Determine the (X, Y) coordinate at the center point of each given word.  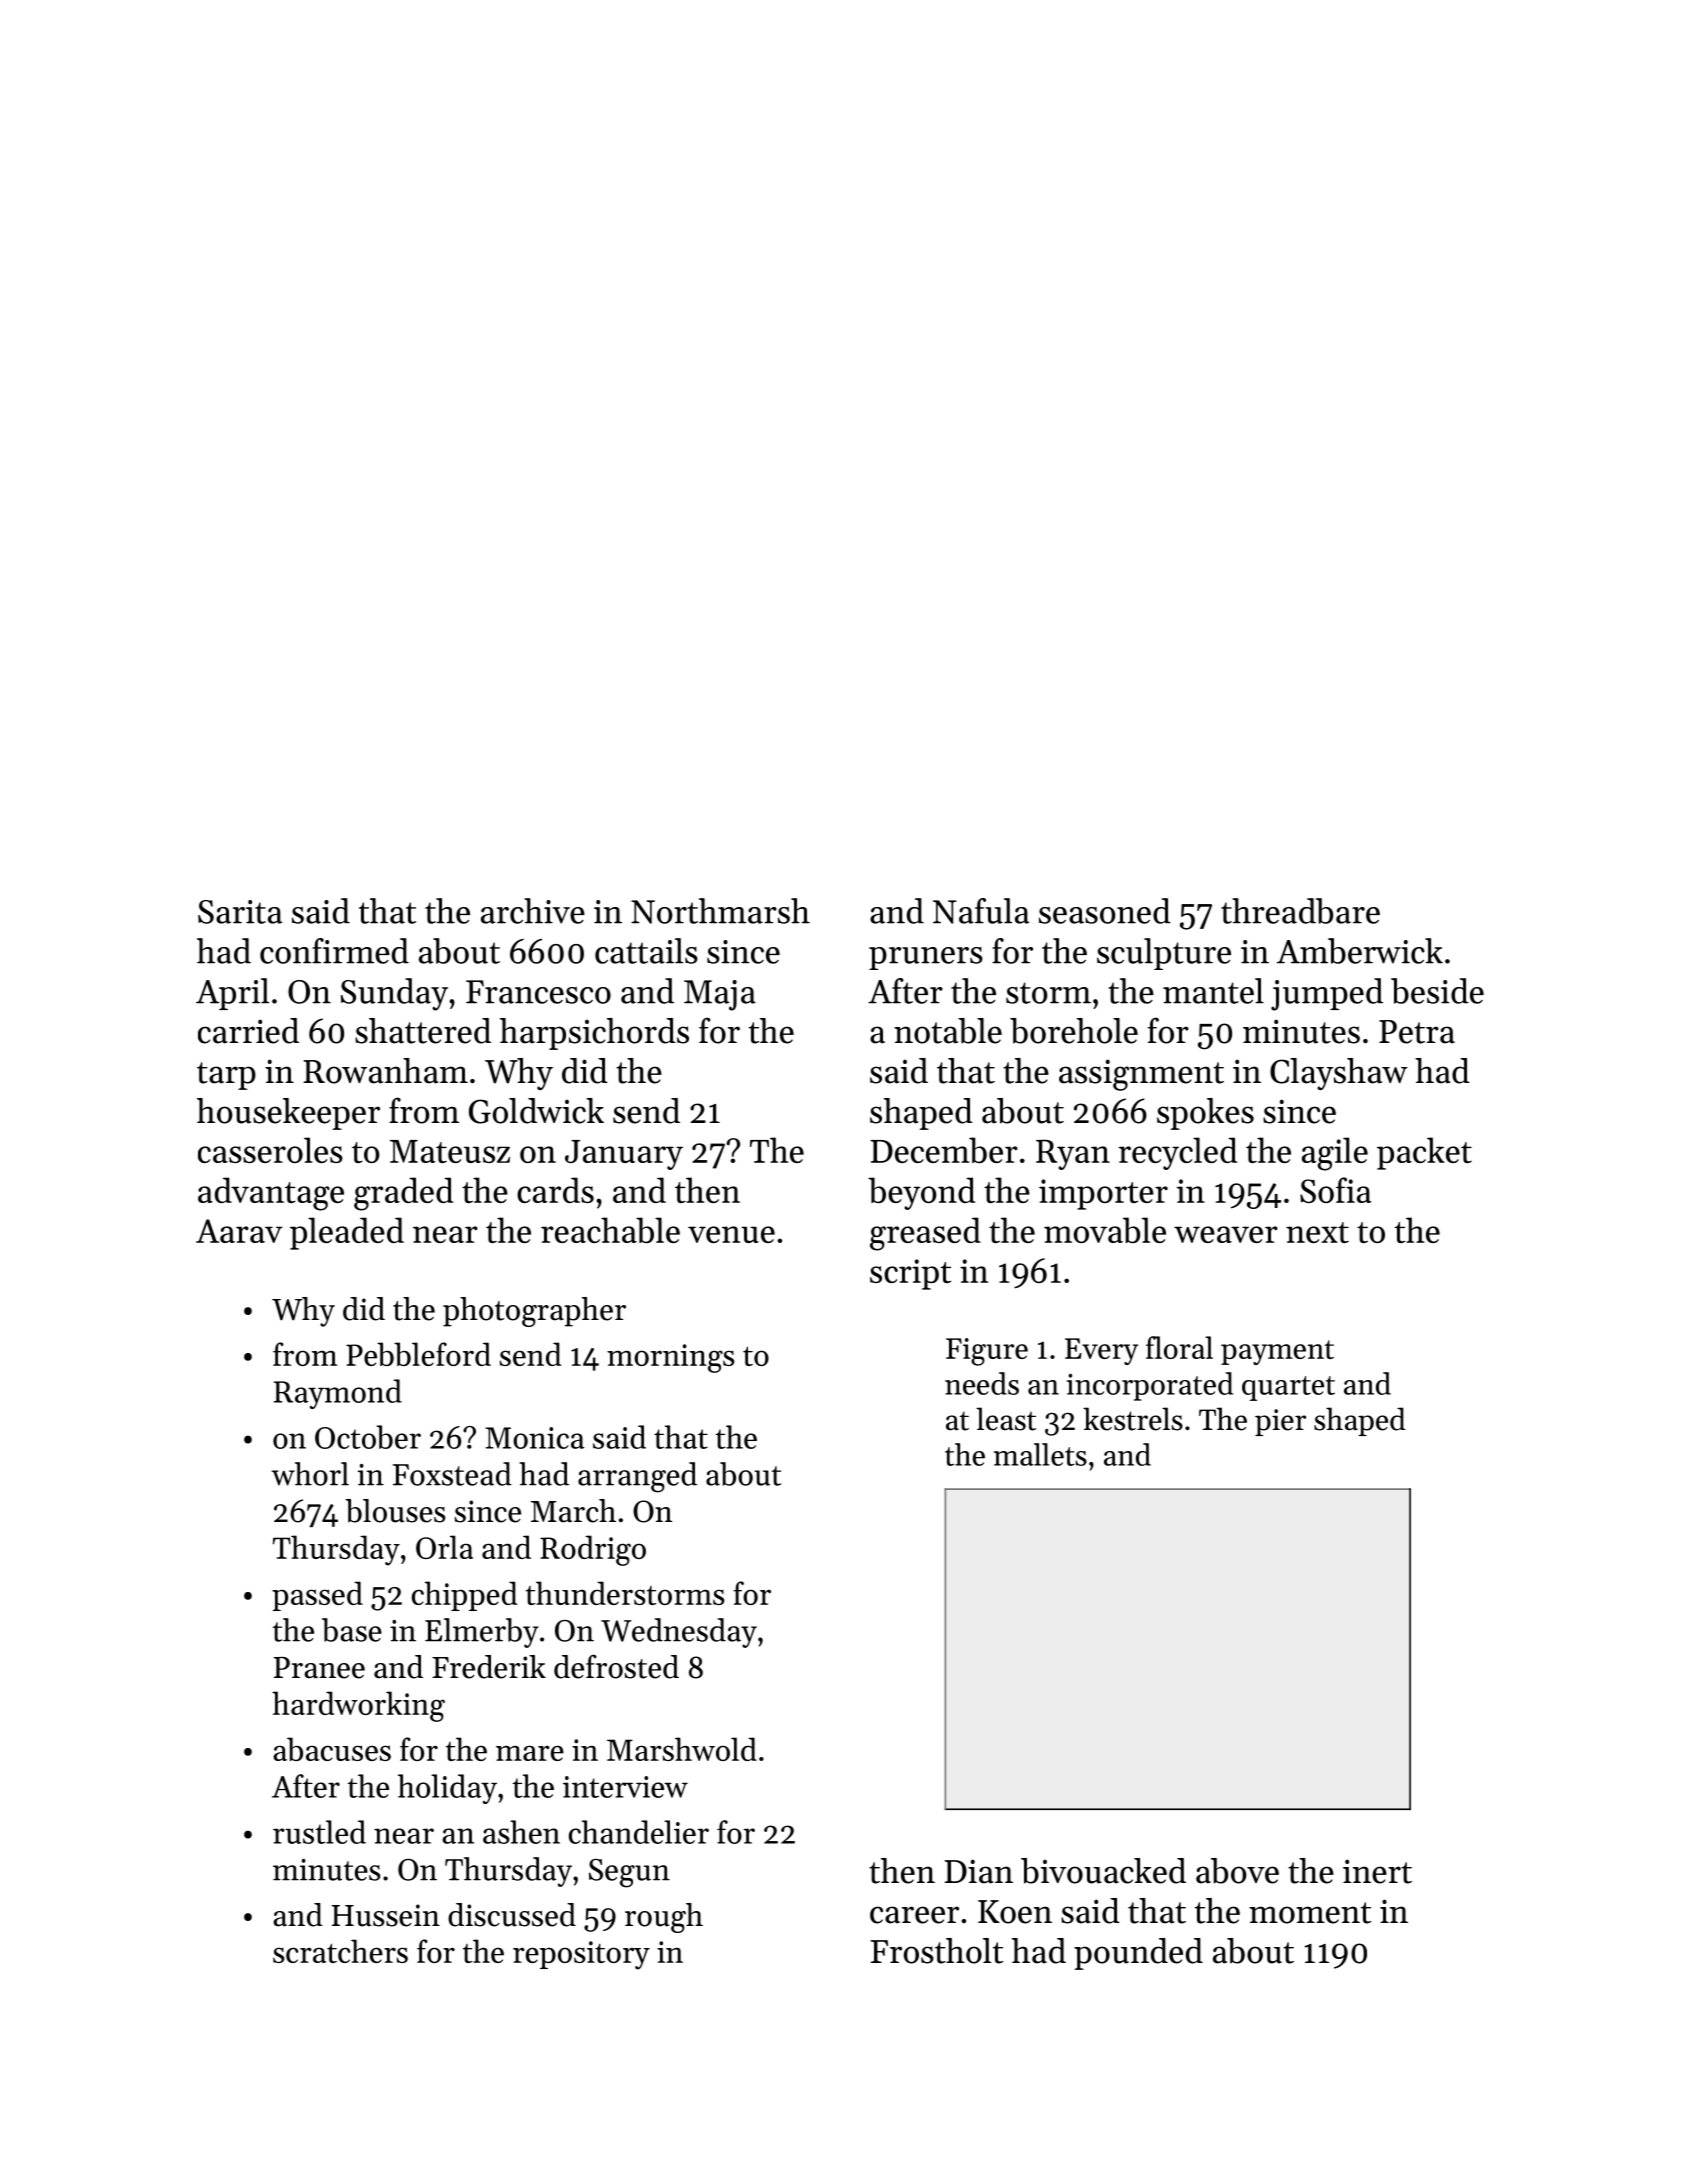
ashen (521, 1832)
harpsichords (594, 1034)
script (910, 1274)
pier (1280, 1422)
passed (317, 1596)
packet (1424, 1153)
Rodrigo (593, 1550)
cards (555, 1190)
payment (1277, 1352)
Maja (720, 995)
